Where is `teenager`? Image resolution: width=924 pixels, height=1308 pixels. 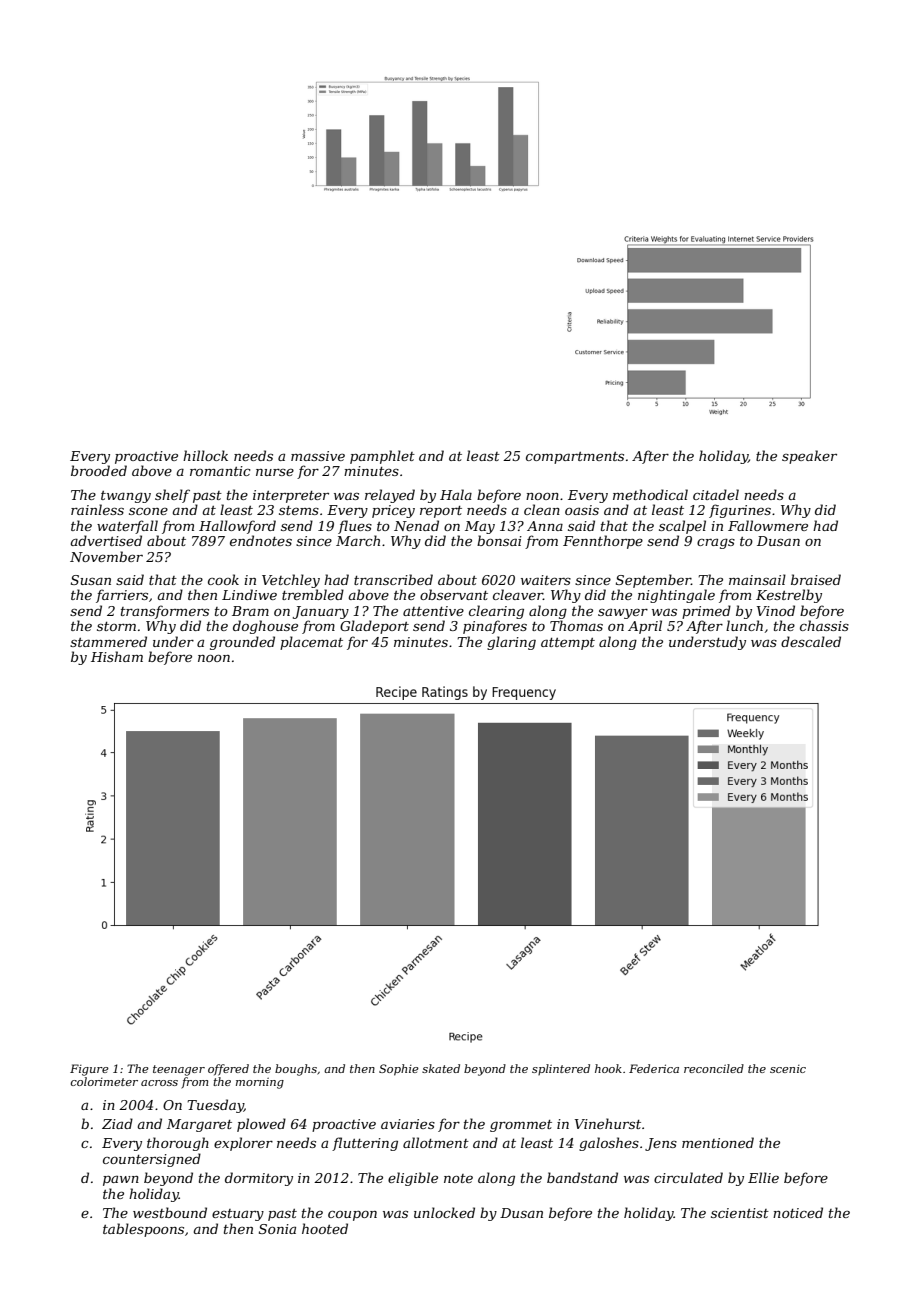
teenager is located at coordinates (179, 1070).
